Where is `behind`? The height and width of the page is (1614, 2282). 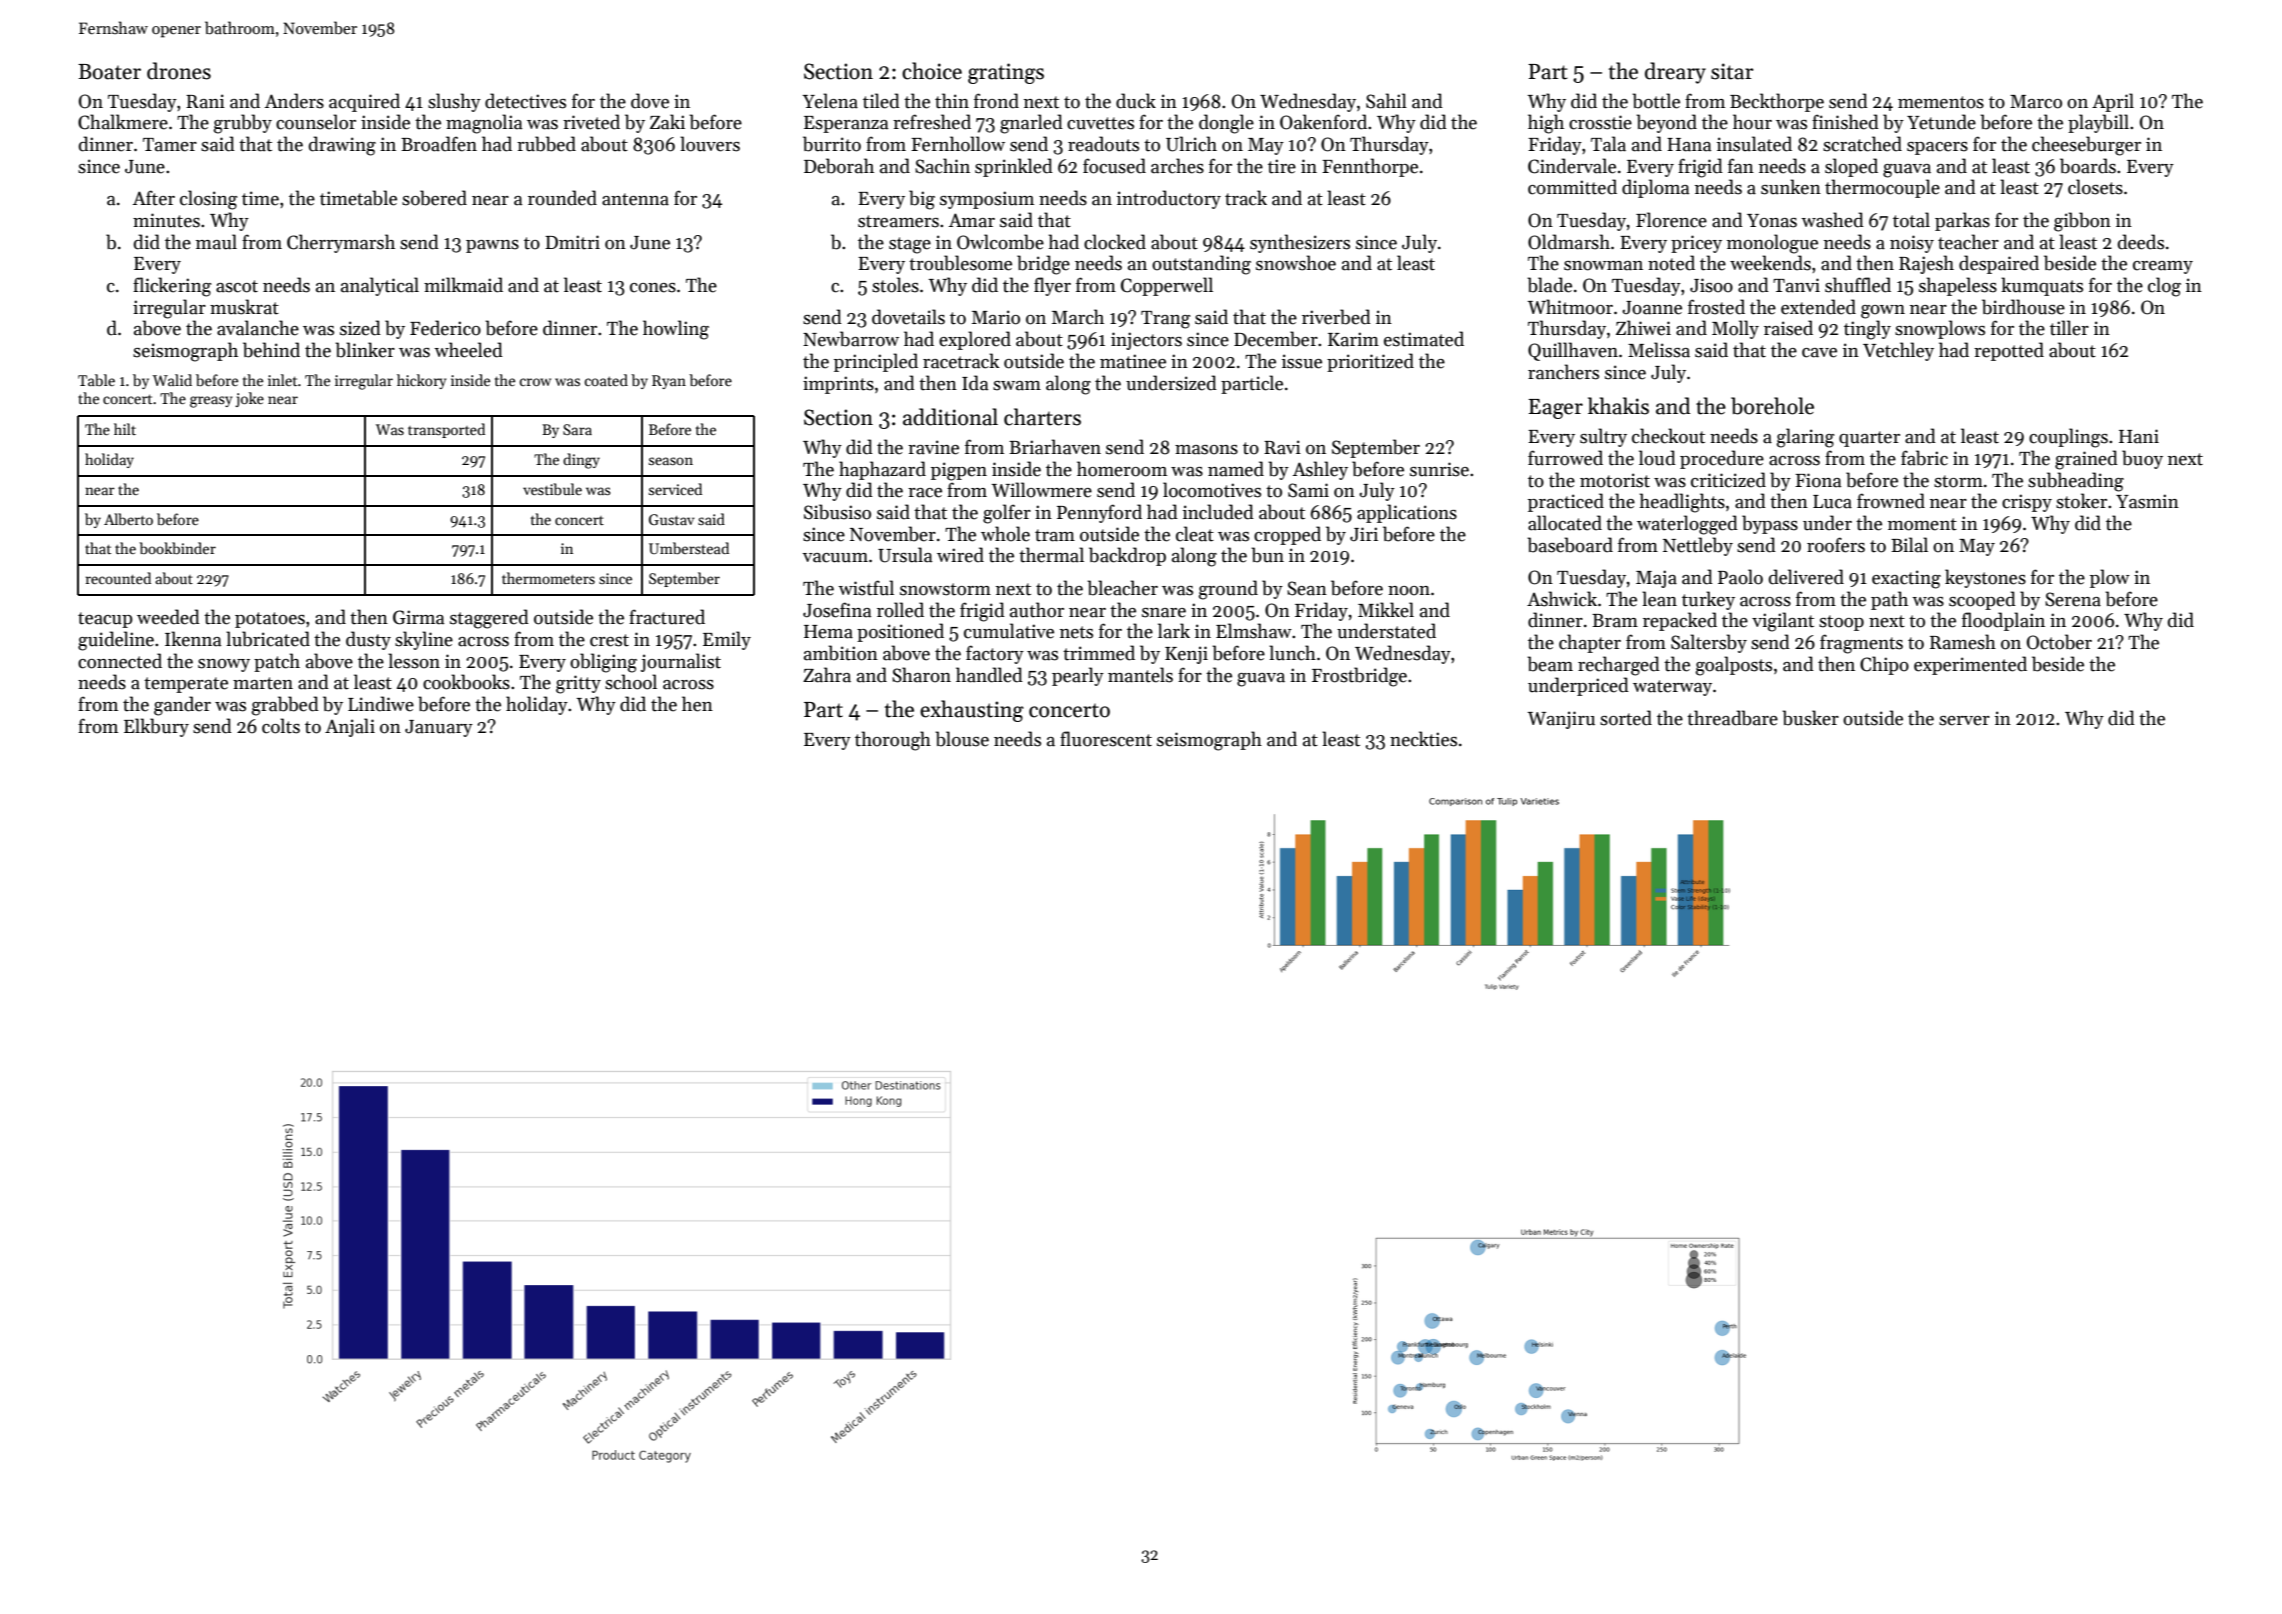
behind is located at coordinates (271, 350).
